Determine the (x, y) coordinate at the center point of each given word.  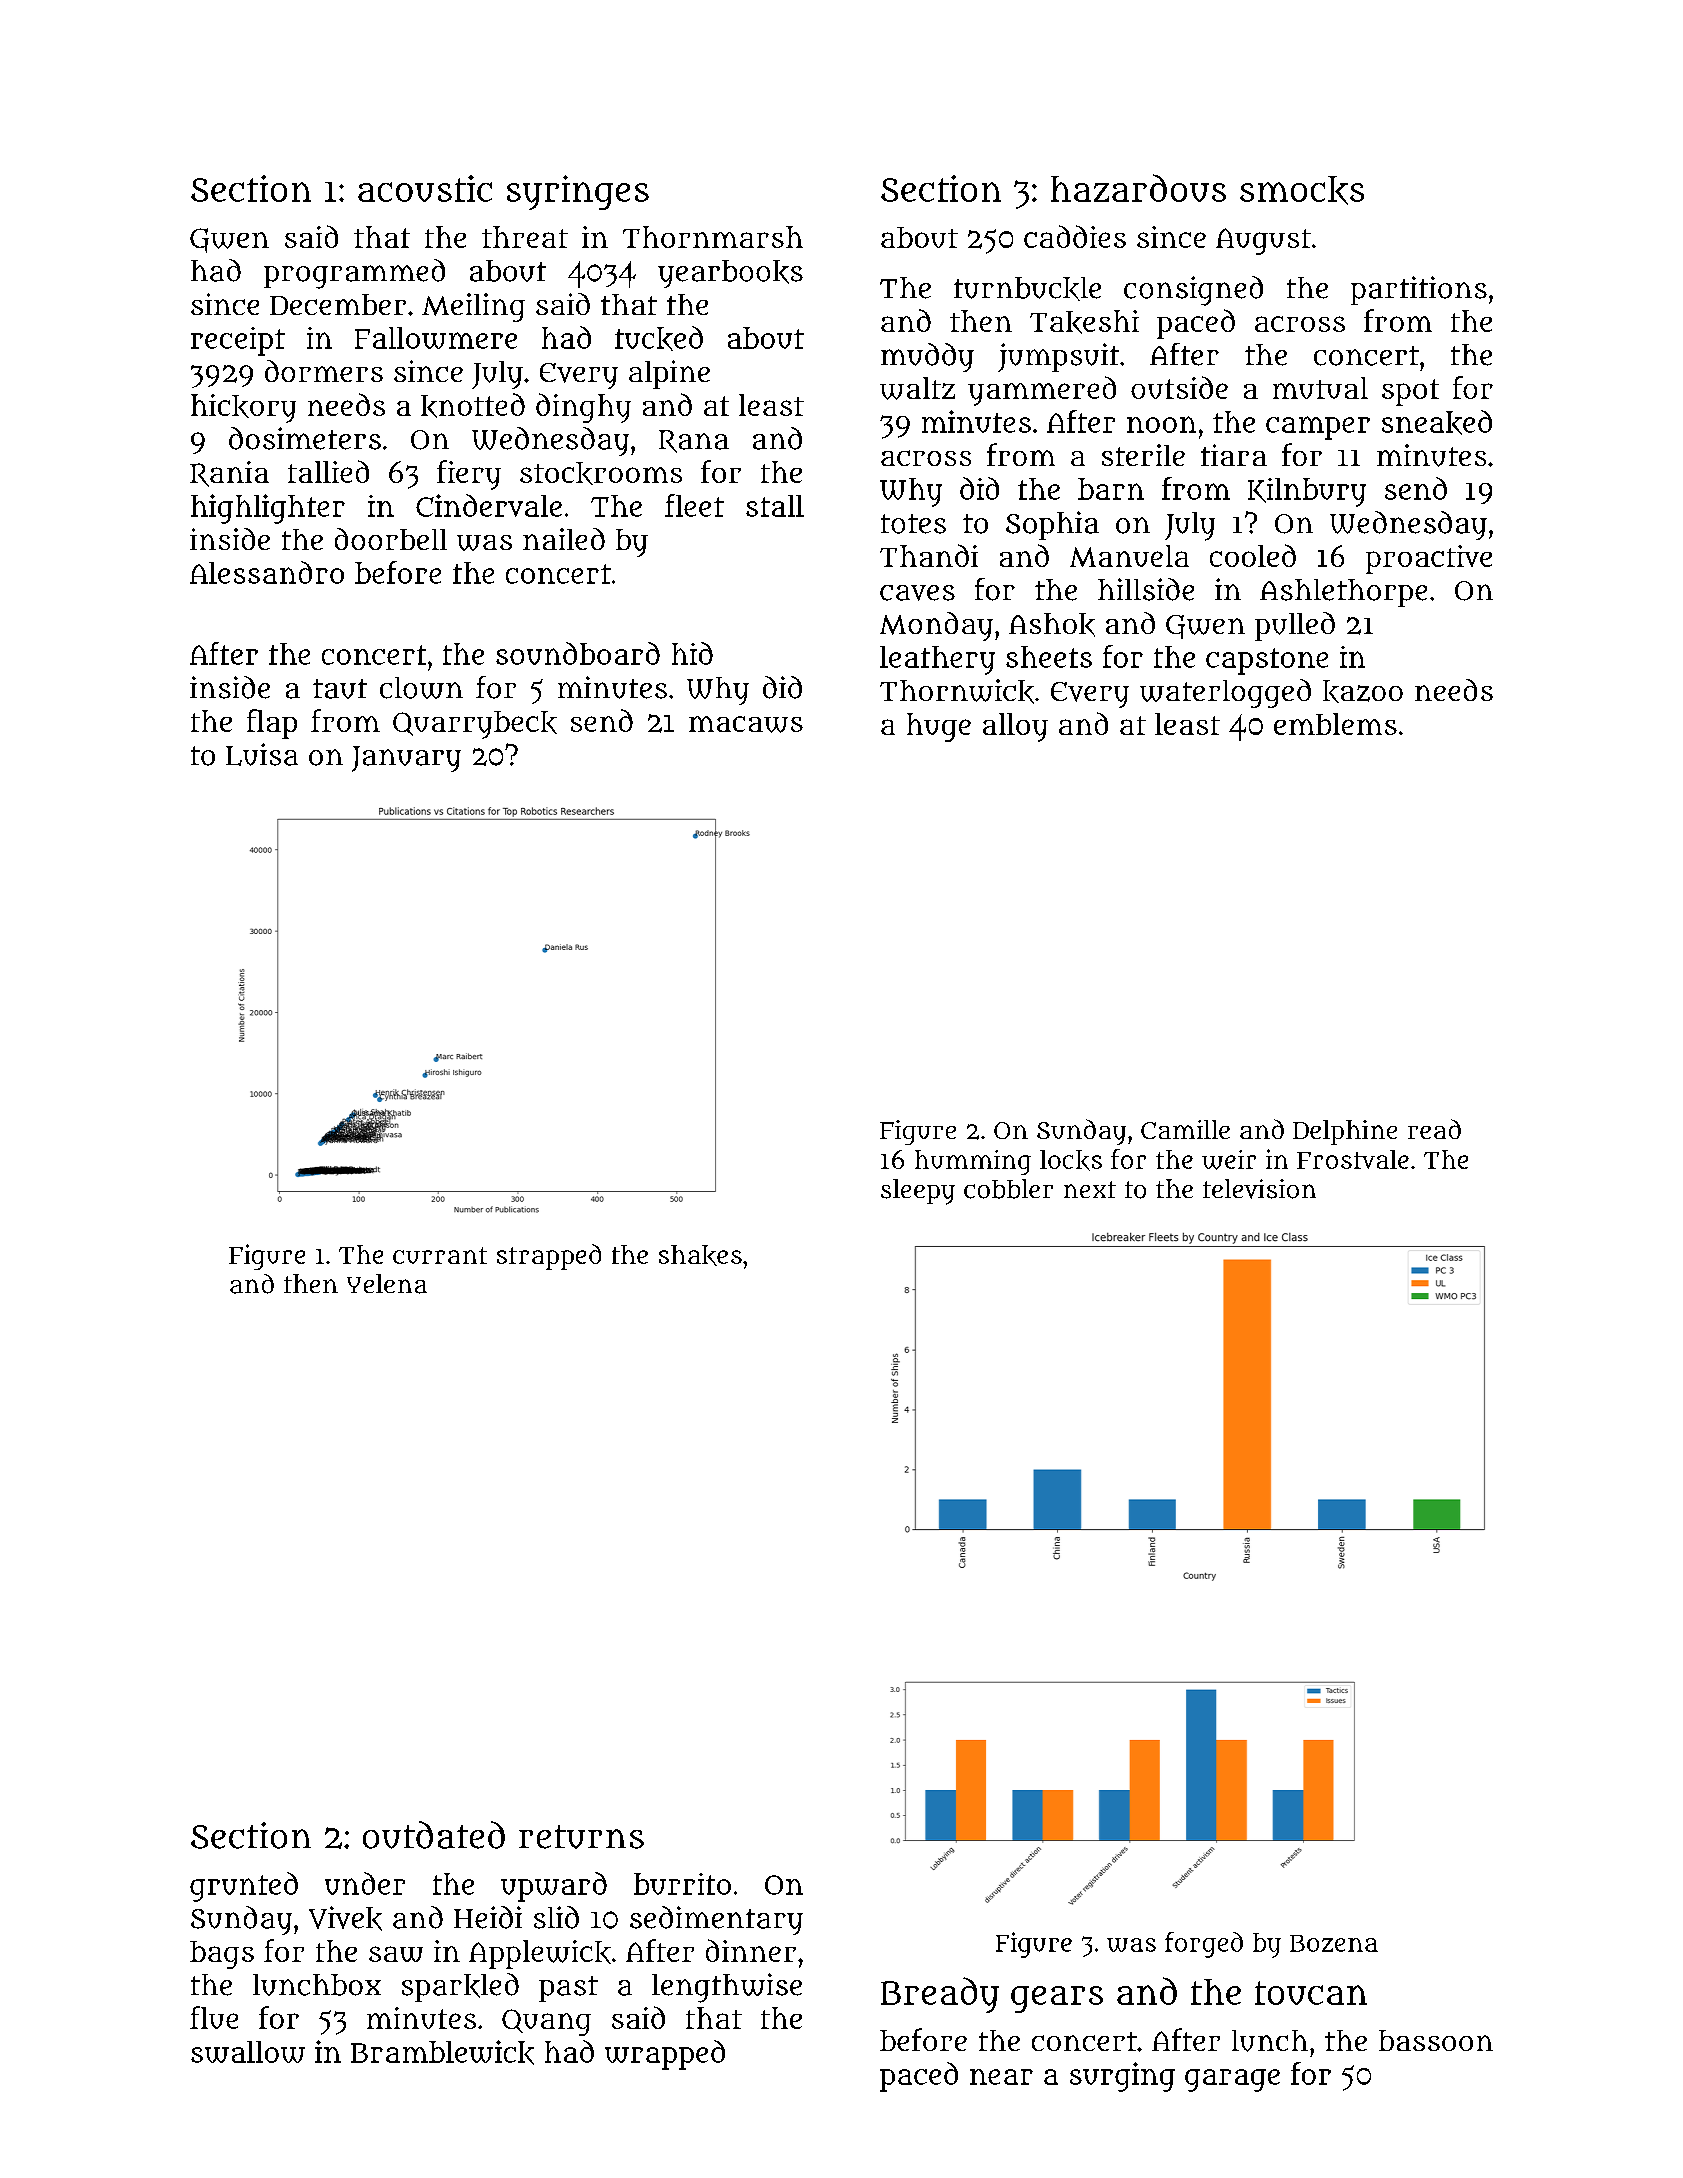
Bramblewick (442, 2052)
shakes (700, 1255)
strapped (549, 1257)
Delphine (1345, 1132)
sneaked (1437, 422)
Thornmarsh (713, 237)
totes (913, 524)
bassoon (1436, 2040)
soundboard (578, 653)
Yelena (387, 1284)
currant (440, 1255)
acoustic (425, 188)
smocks (1302, 190)
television (1259, 1189)
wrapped (665, 2055)
